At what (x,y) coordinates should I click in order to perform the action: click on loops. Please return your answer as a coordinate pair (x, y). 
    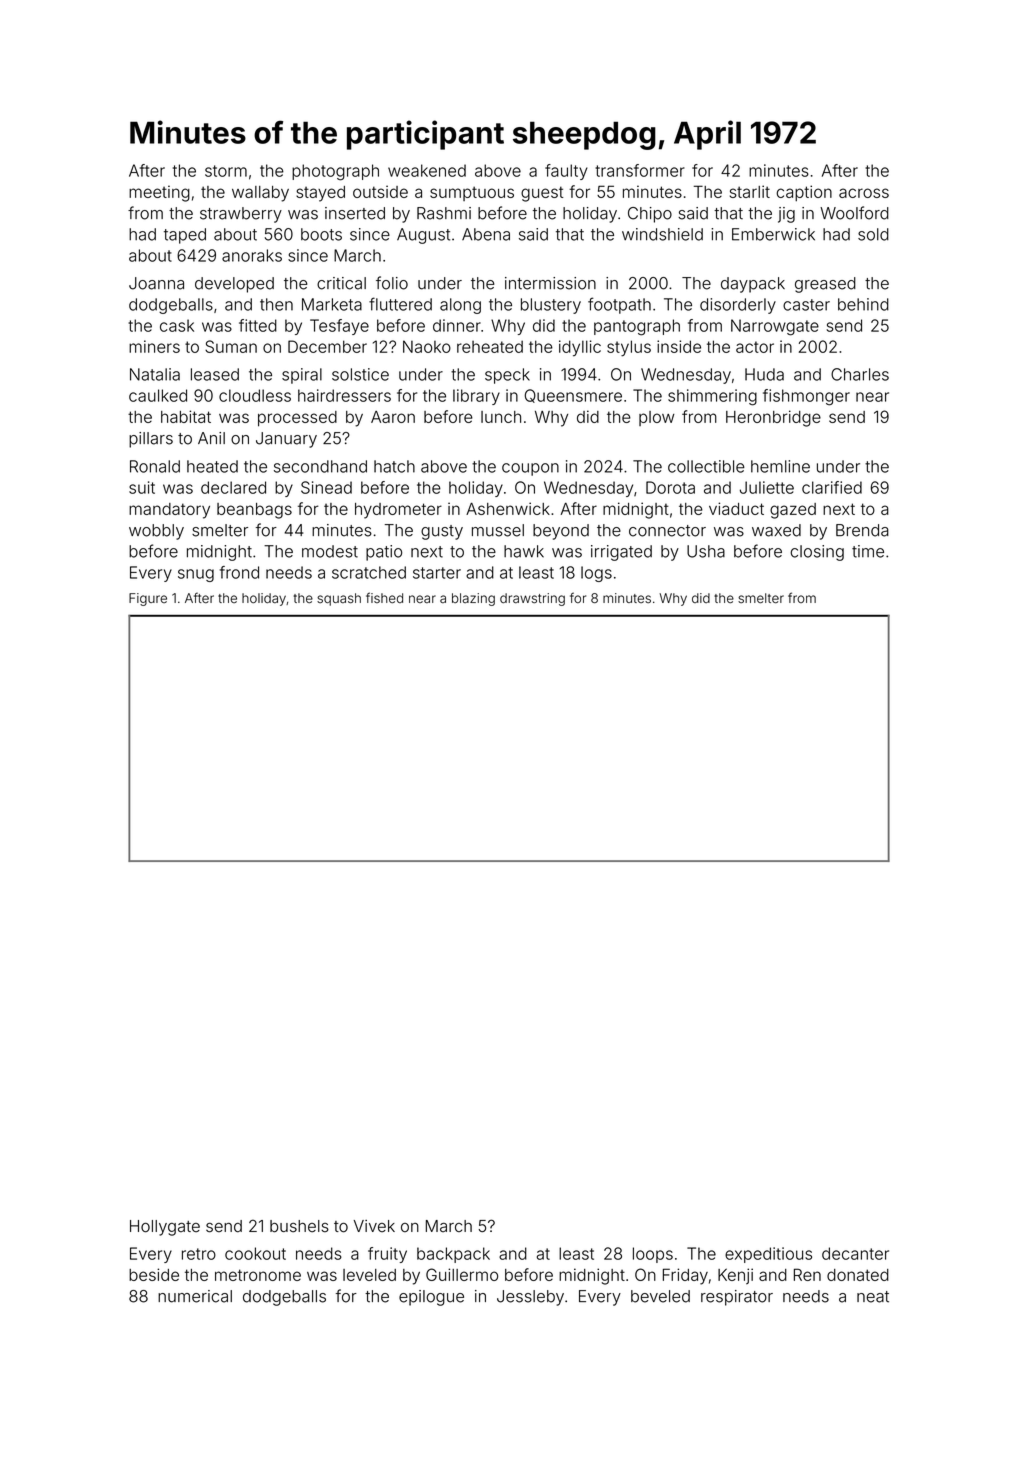
    Looking at the image, I should click on (653, 1255).
